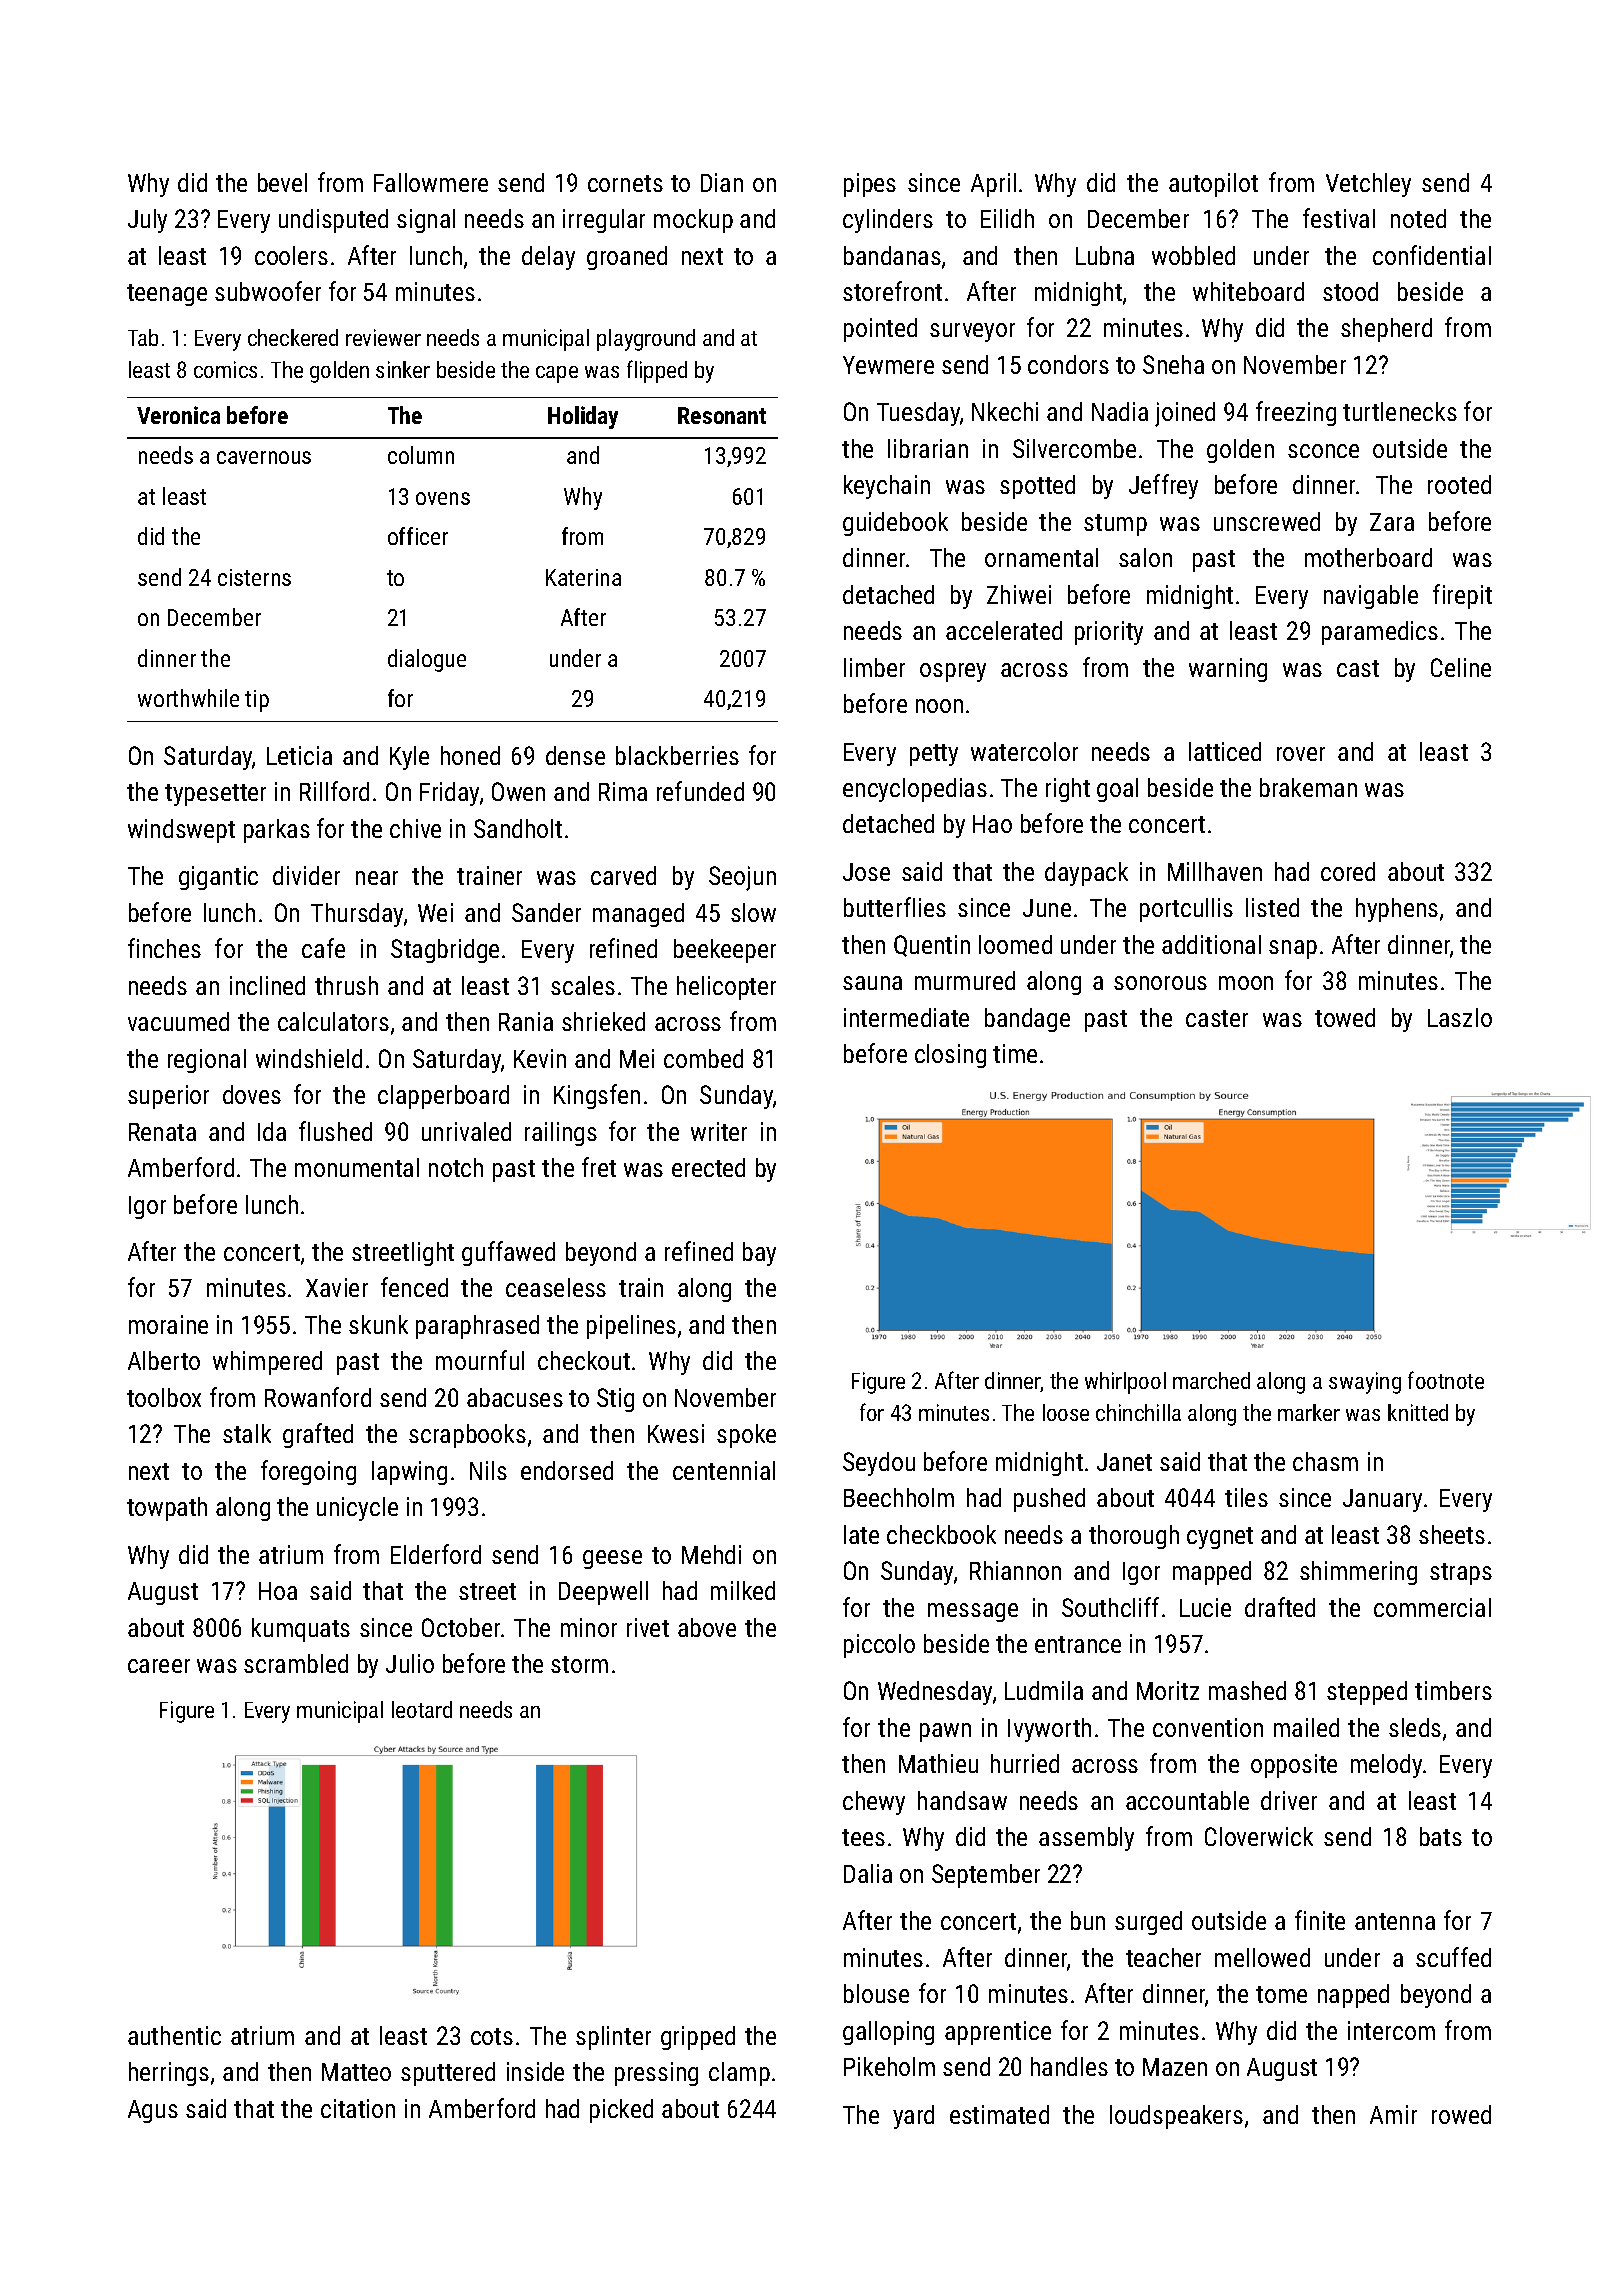  Describe the element at coordinates (1145, 557) in the document. I see `salon` at that location.
